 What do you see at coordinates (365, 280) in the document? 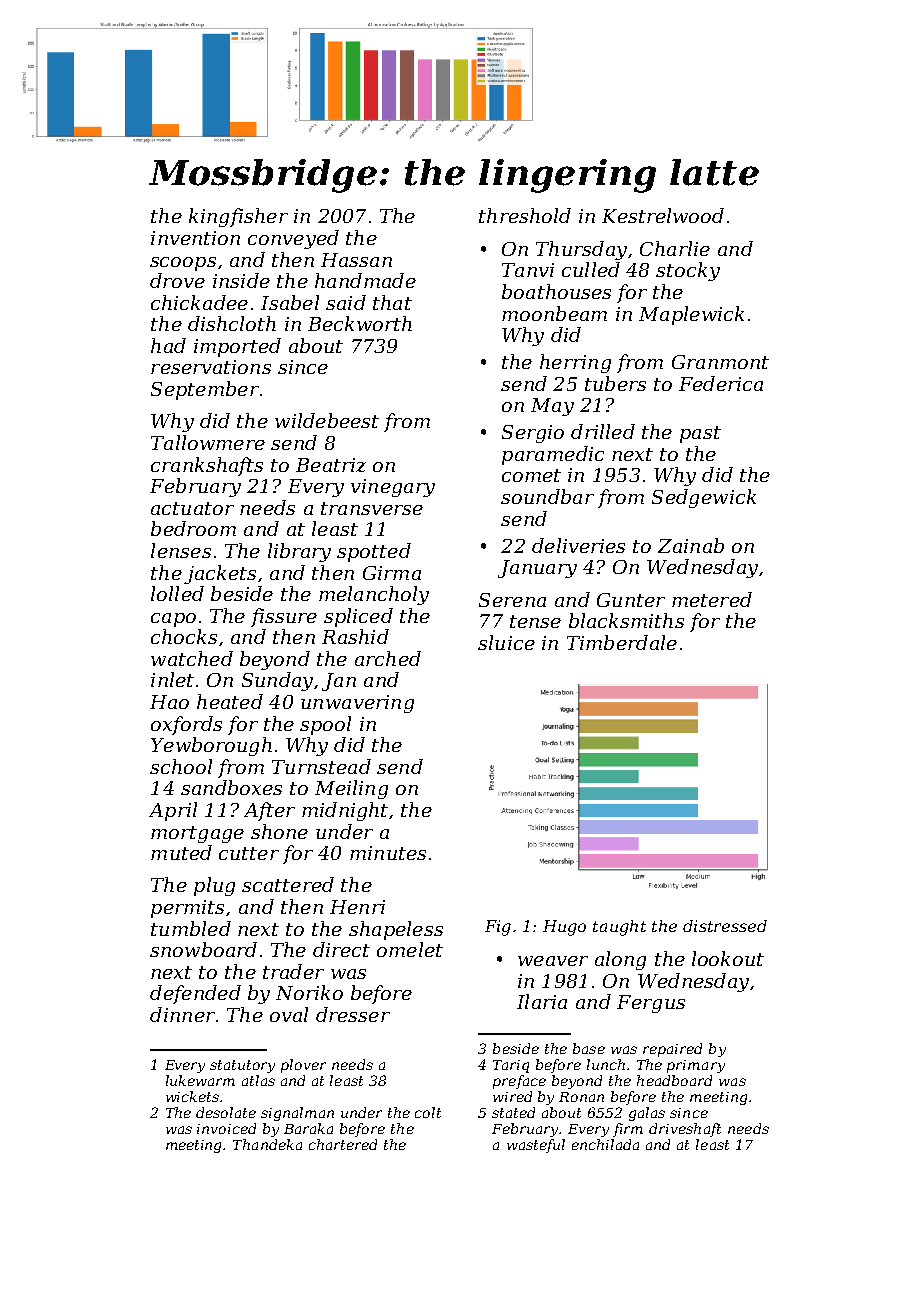
I see `handmade` at bounding box center [365, 280].
